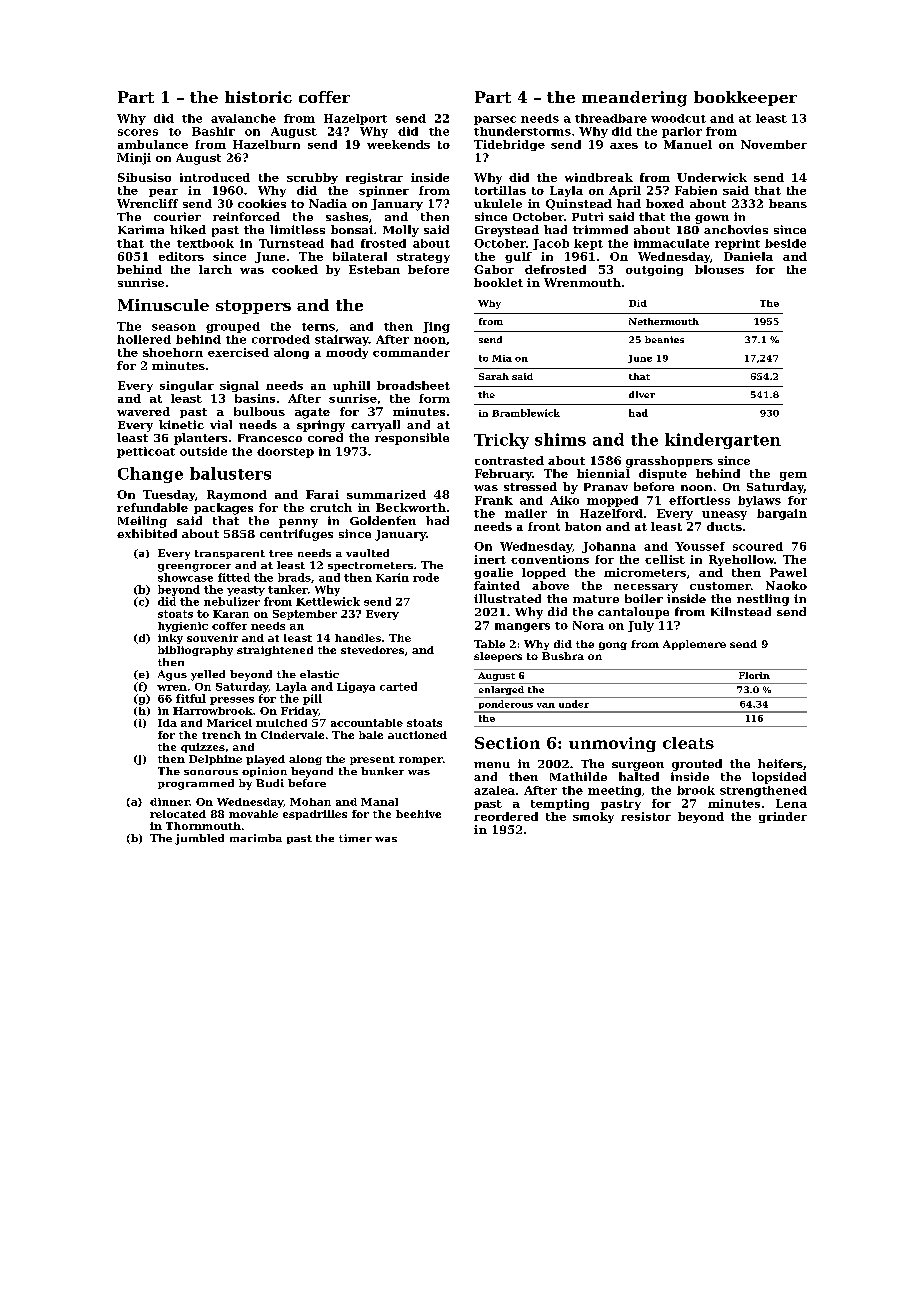 The height and width of the screenshot is (1308, 924). What do you see at coordinates (745, 98) in the screenshot?
I see `bookkeeper` at bounding box center [745, 98].
